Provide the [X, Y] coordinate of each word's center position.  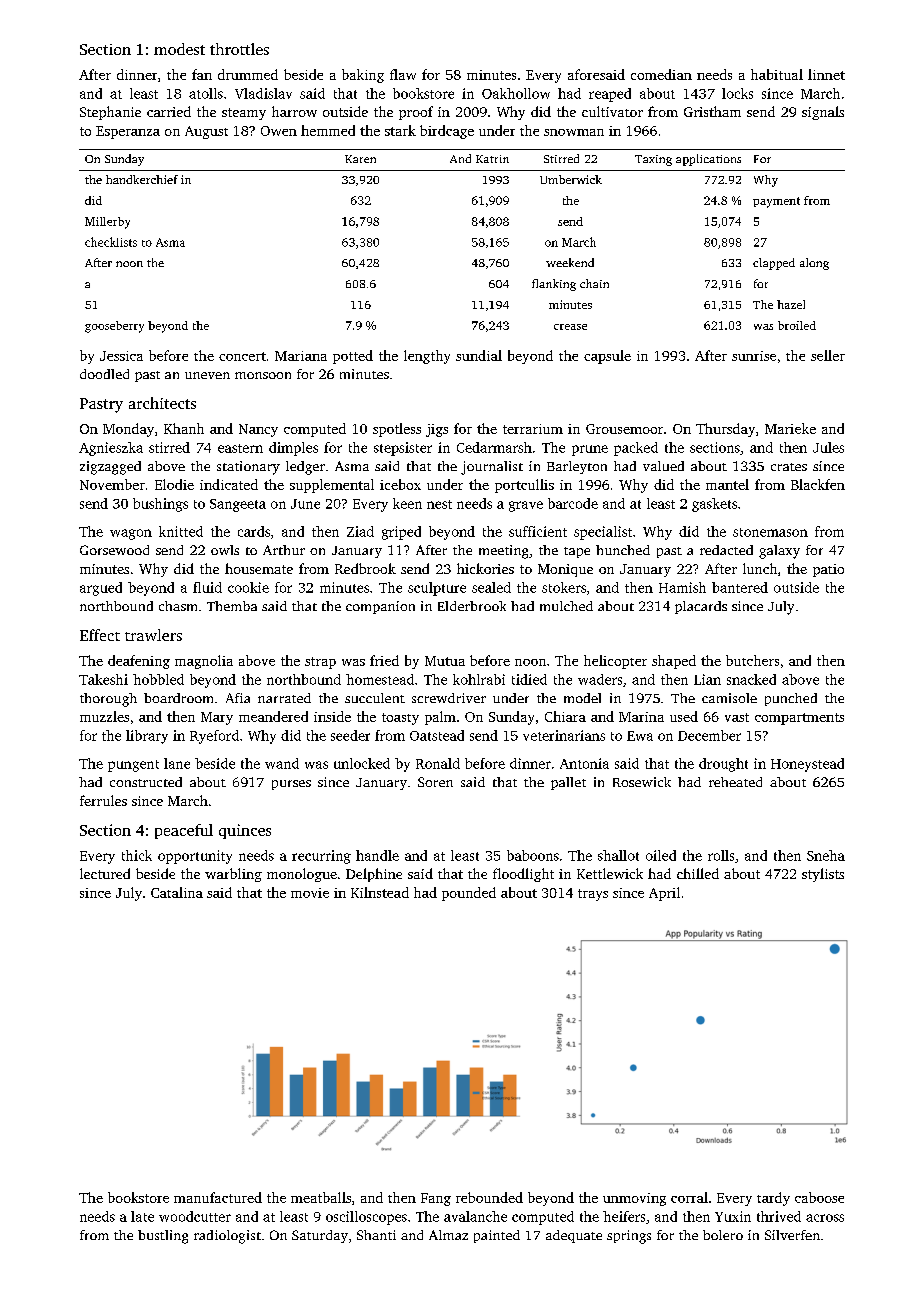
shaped [674, 662]
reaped [610, 95]
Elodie [174, 484]
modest [179, 49]
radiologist [227, 1237]
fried [384, 660]
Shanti [376, 1235]
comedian [661, 74]
